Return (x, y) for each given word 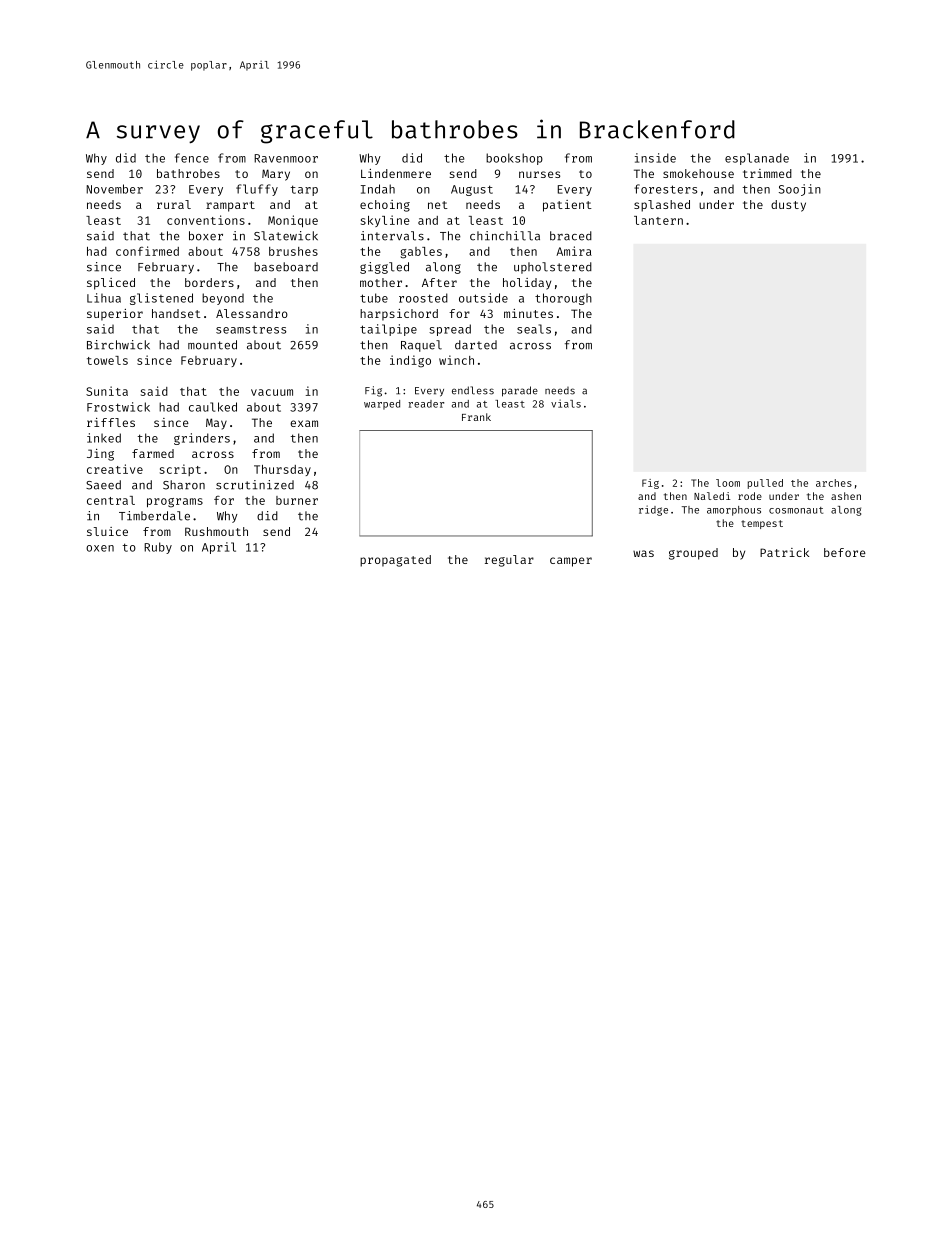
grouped (693, 554)
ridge (653, 510)
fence (192, 158)
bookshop (514, 159)
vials (566, 403)
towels (107, 360)
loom (728, 483)
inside (655, 158)
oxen (100, 548)
